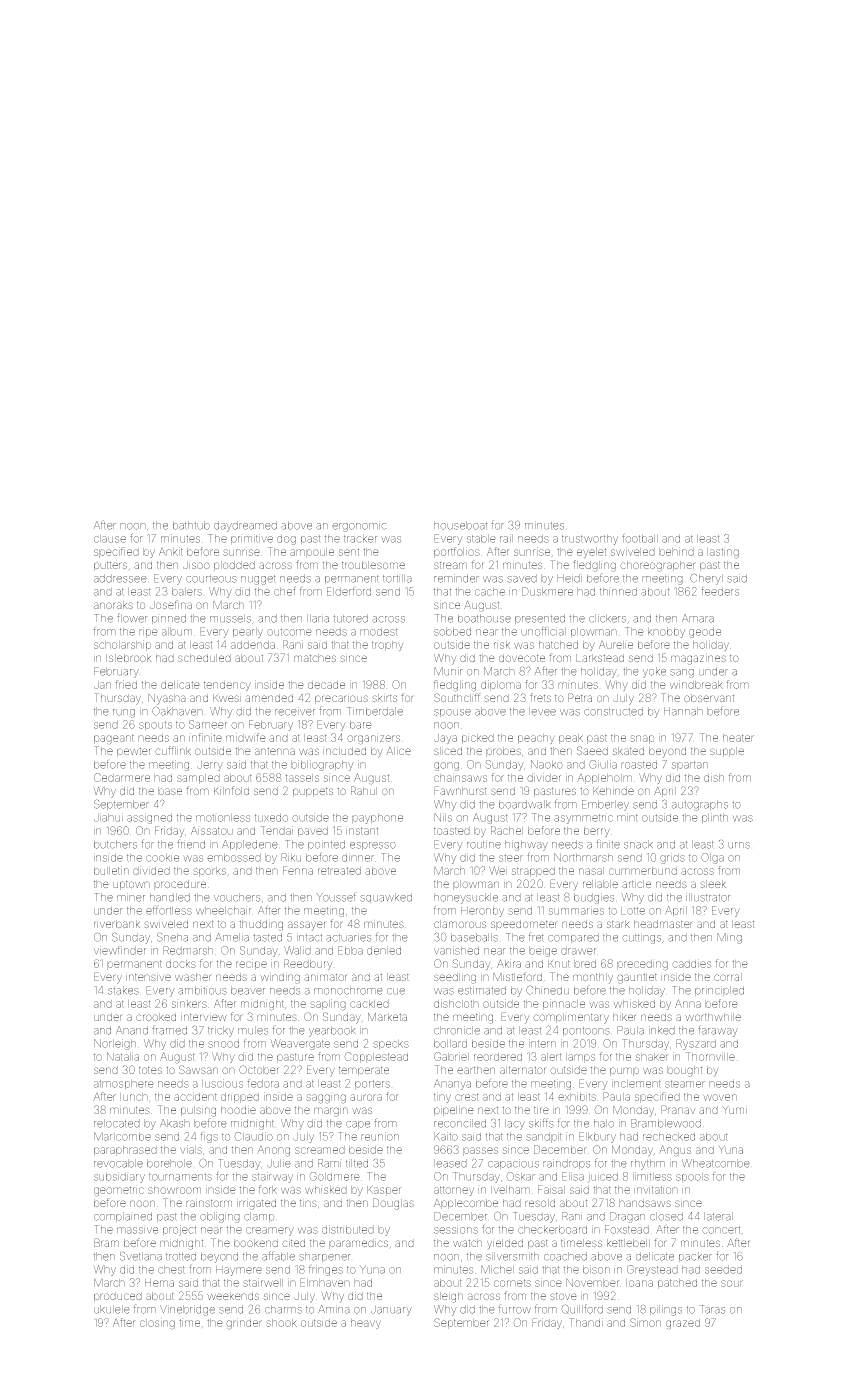  What do you see at coordinates (359, 526) in the screenshot?
I see `ergonomic` at bounding box center [359, 526].
